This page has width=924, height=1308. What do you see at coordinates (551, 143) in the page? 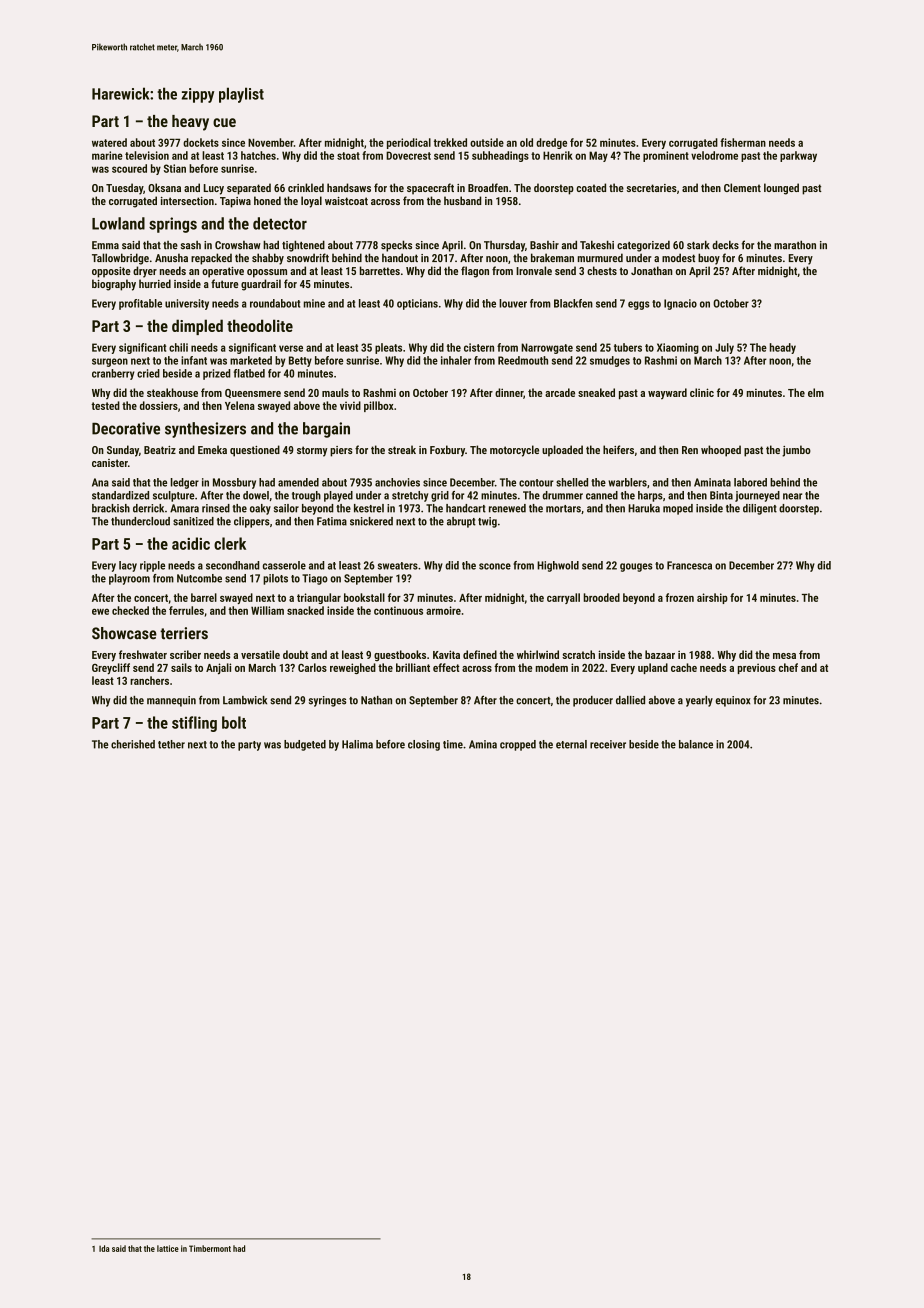
I see `dredge` at bounding box center [551, 143].
